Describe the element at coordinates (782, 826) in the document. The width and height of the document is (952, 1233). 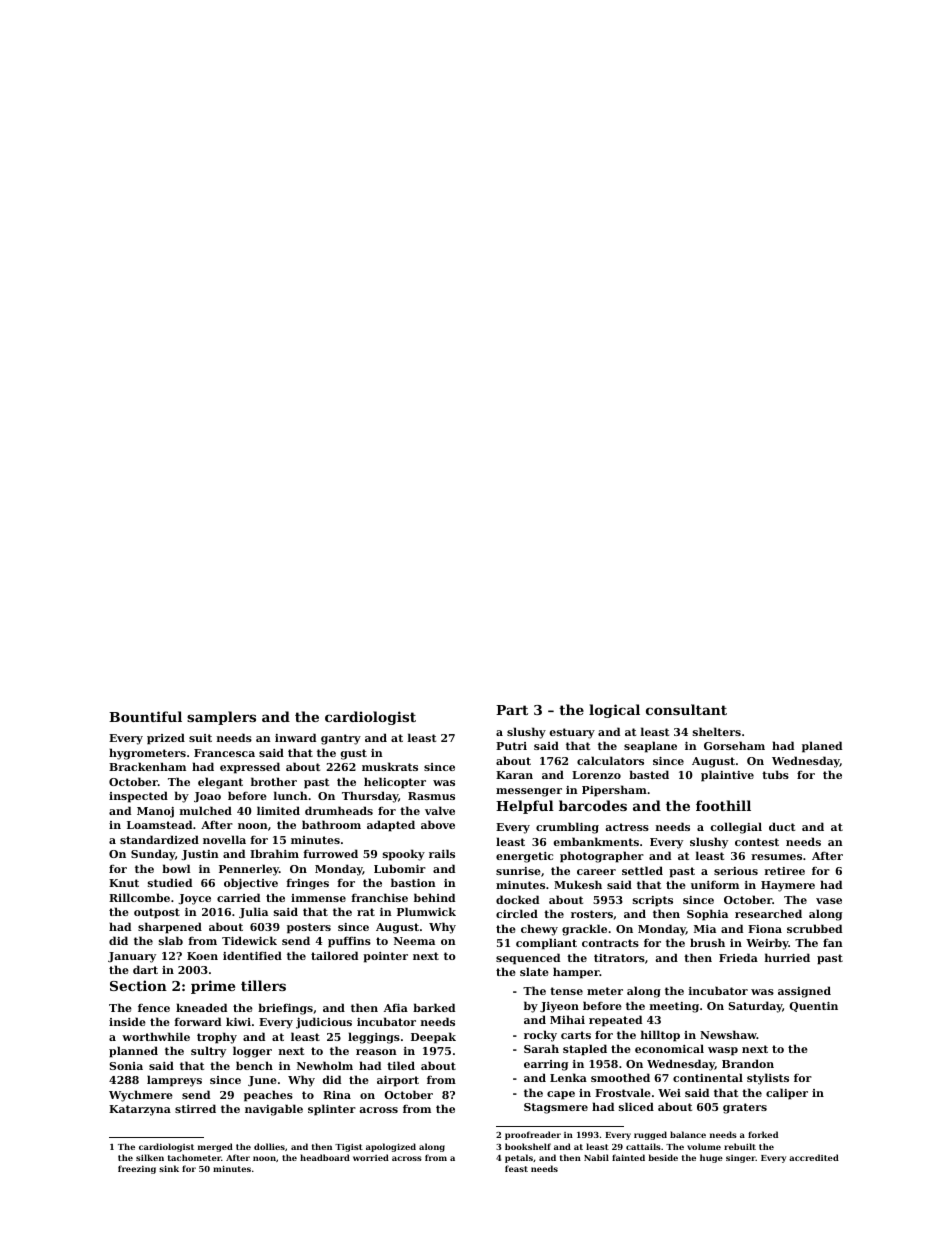
I see `duct` at that location.
